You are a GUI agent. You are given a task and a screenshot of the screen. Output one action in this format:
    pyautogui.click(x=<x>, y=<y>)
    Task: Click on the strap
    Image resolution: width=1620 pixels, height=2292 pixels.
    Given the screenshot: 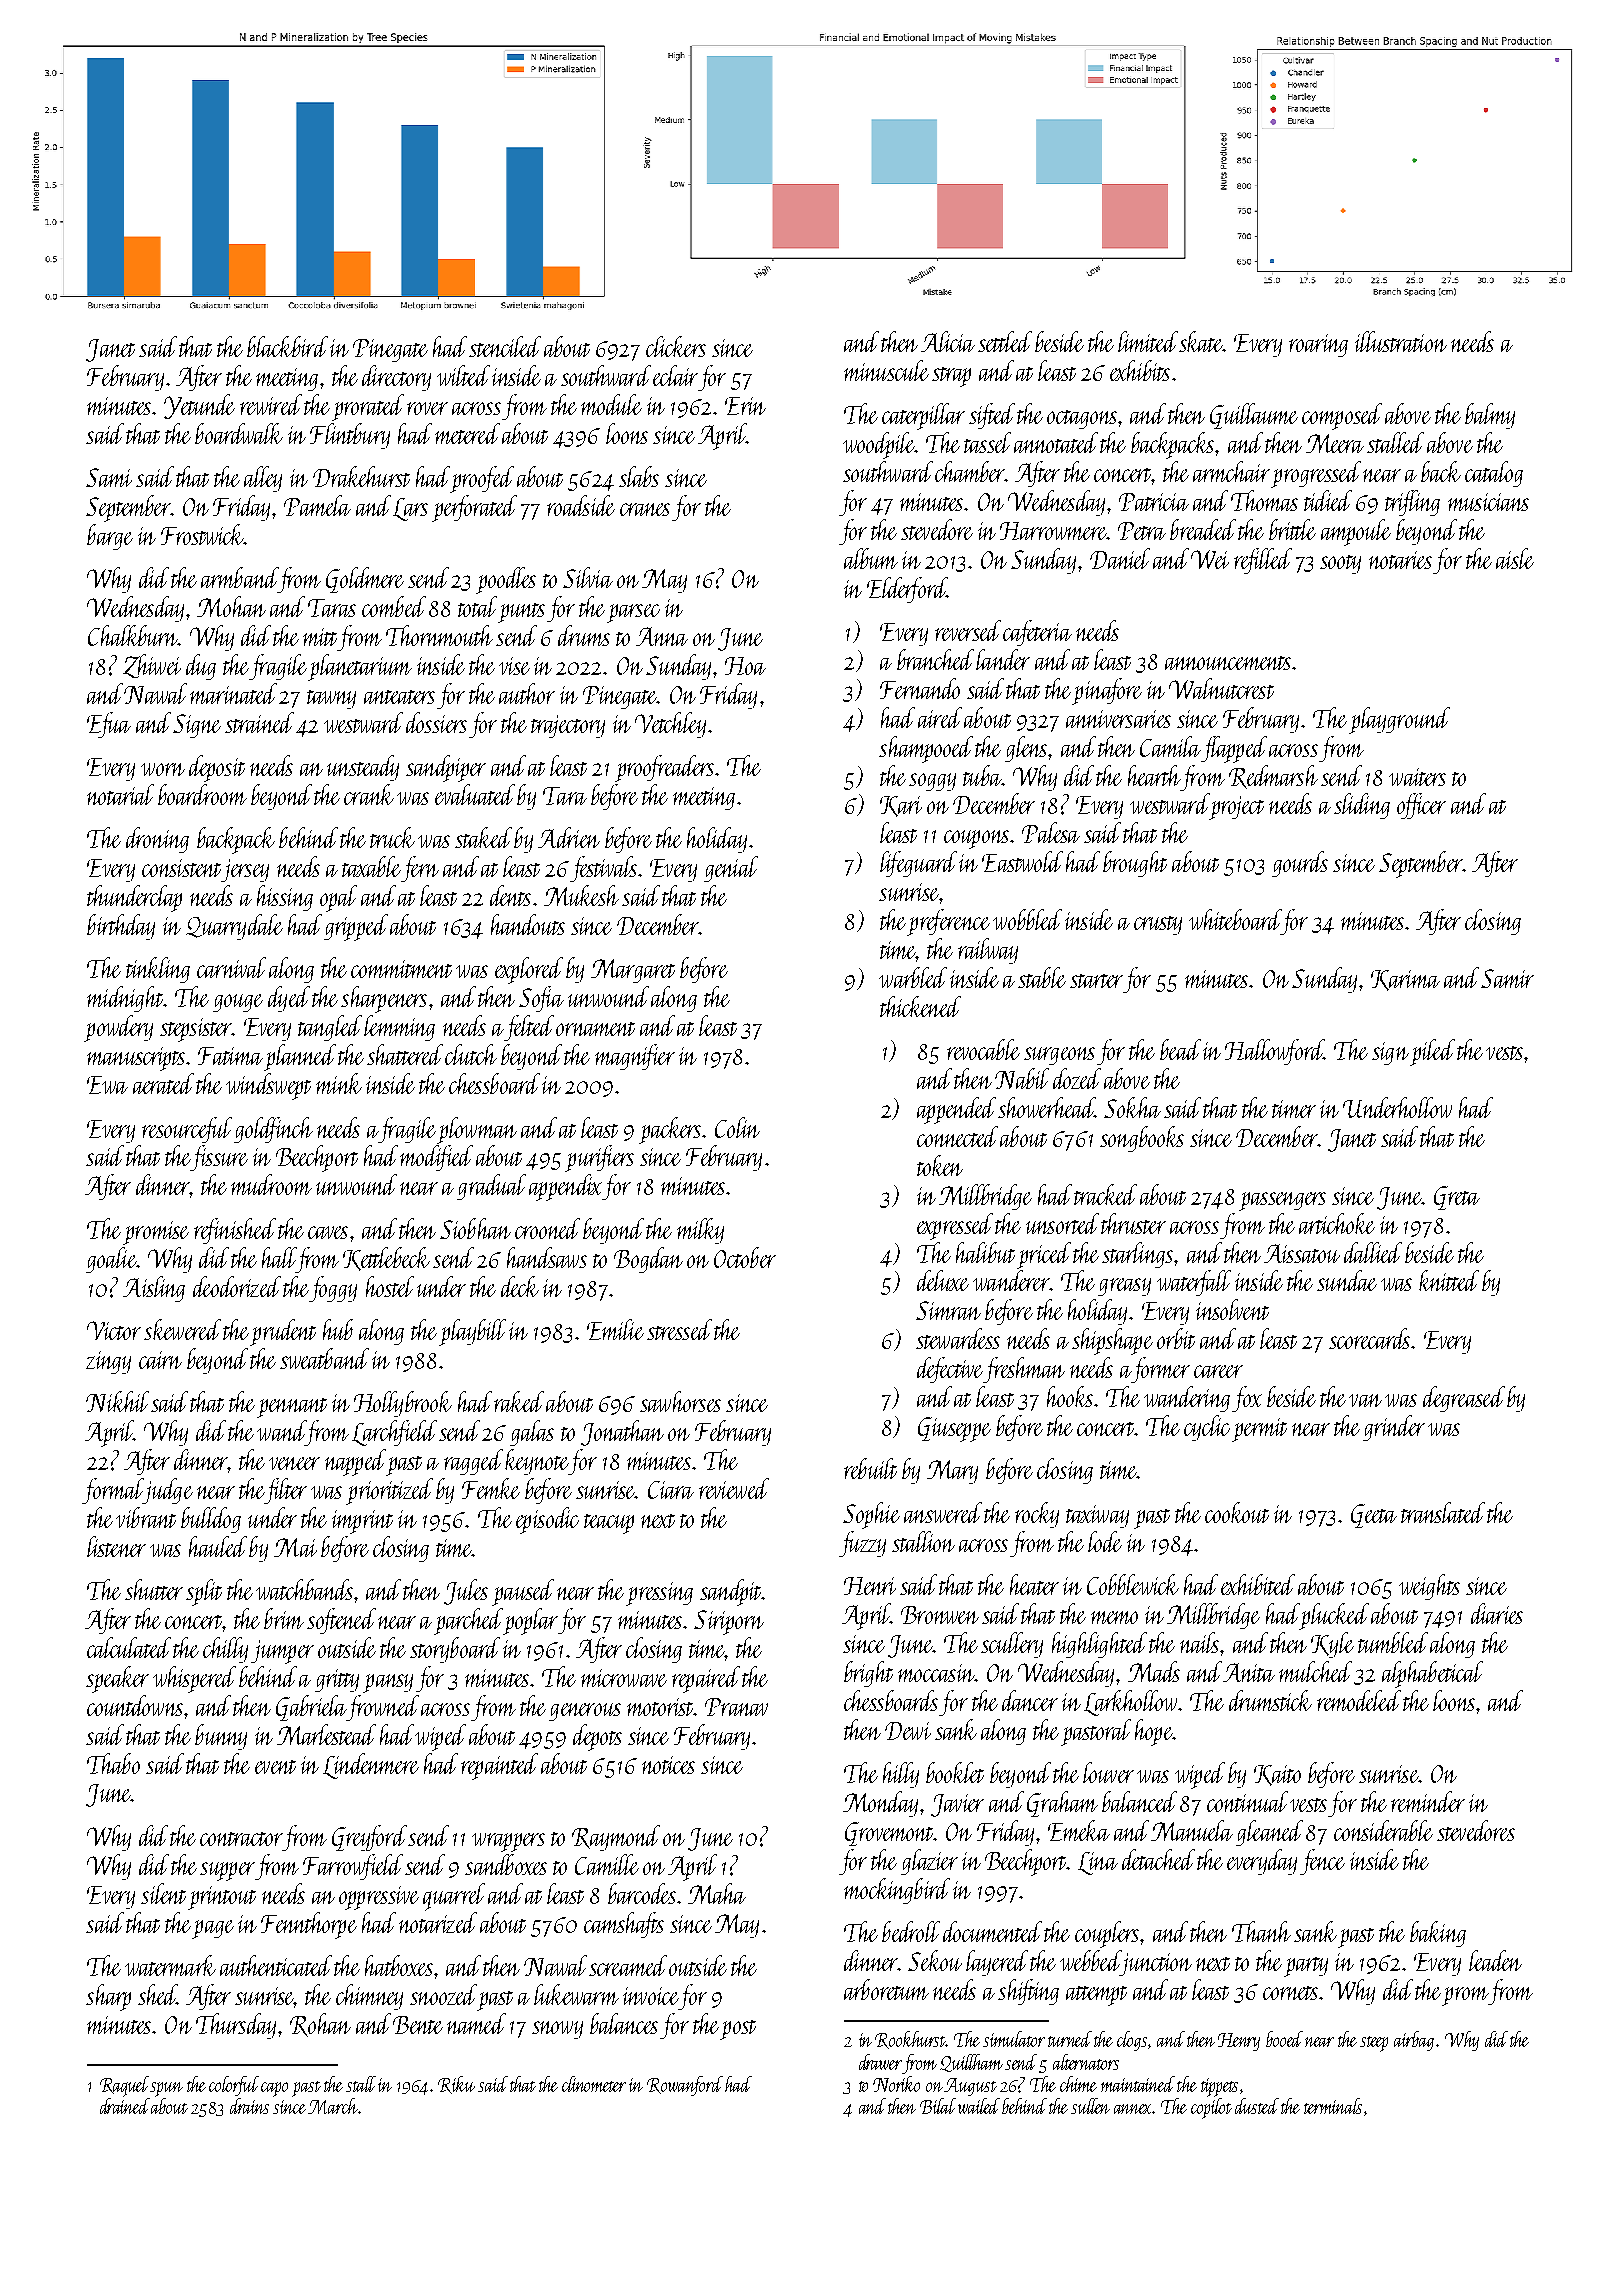 What is the action you would take?
    pyautogui.click(x=951, y=377)
